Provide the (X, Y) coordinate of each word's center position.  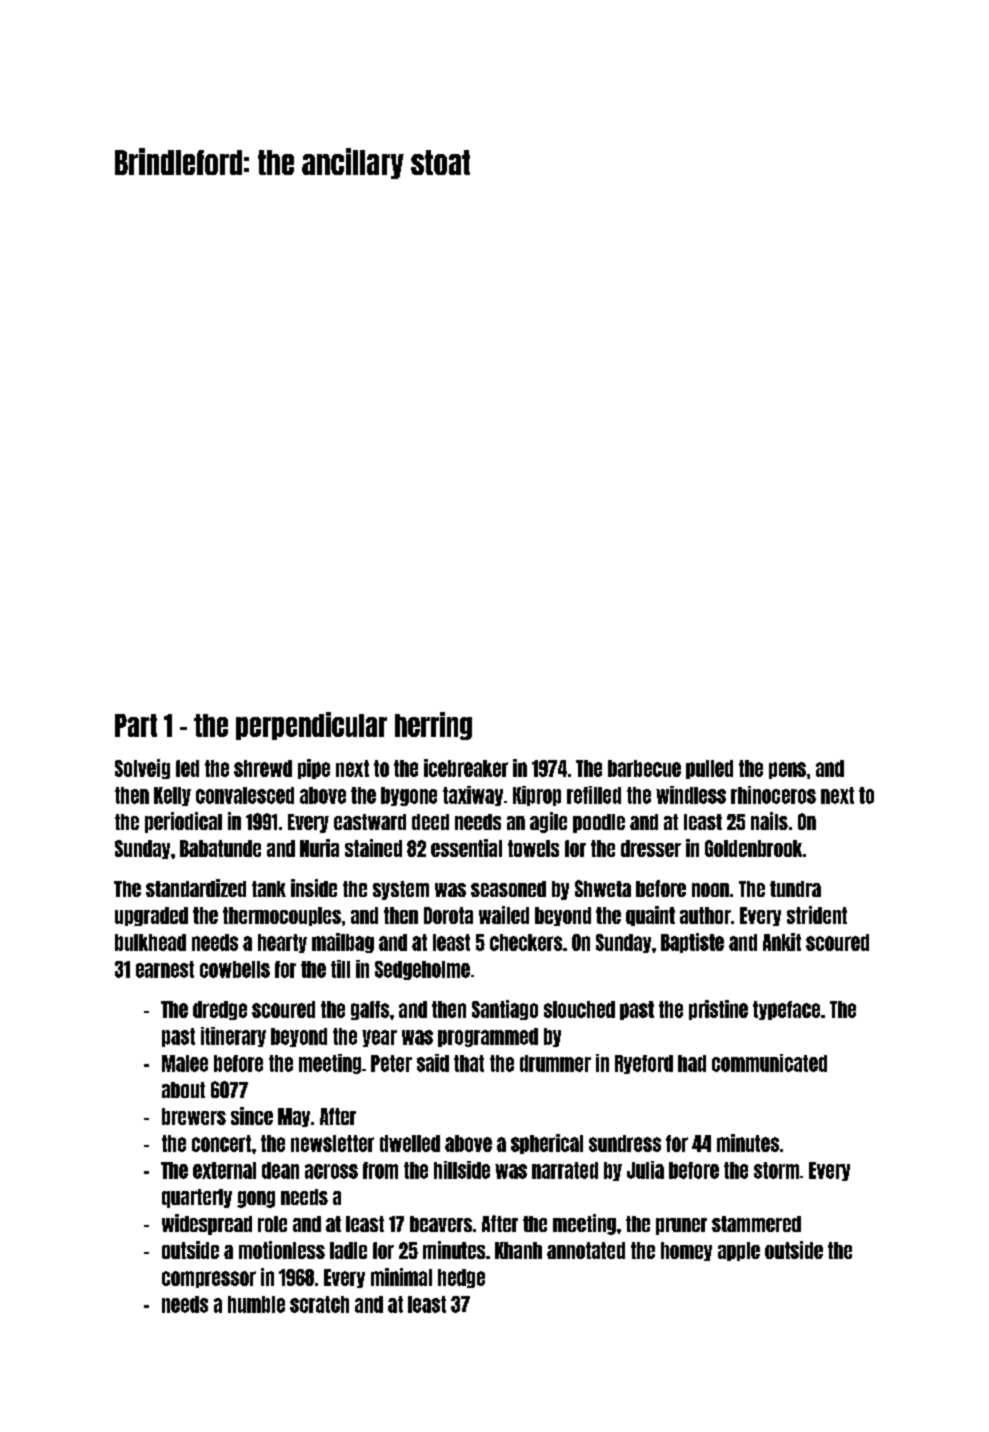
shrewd (263, 768)
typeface (786, 1010)
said (433, 1063)
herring (433, 726)
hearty (282, 943)
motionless (282, 1250)
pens (787, 770)
